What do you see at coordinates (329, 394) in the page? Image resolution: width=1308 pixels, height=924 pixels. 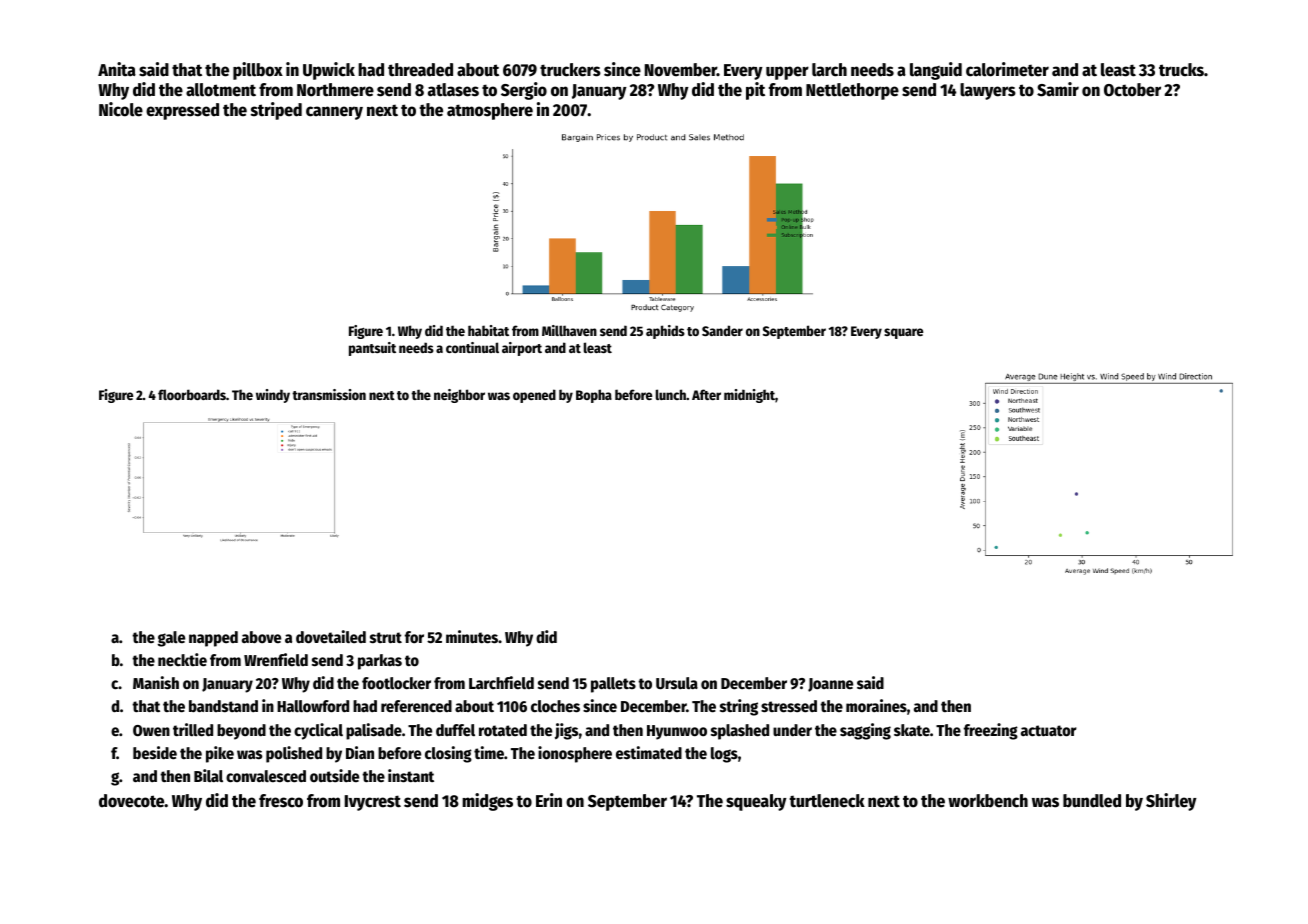 I see `transmission` at bounding box center [329, 394].
